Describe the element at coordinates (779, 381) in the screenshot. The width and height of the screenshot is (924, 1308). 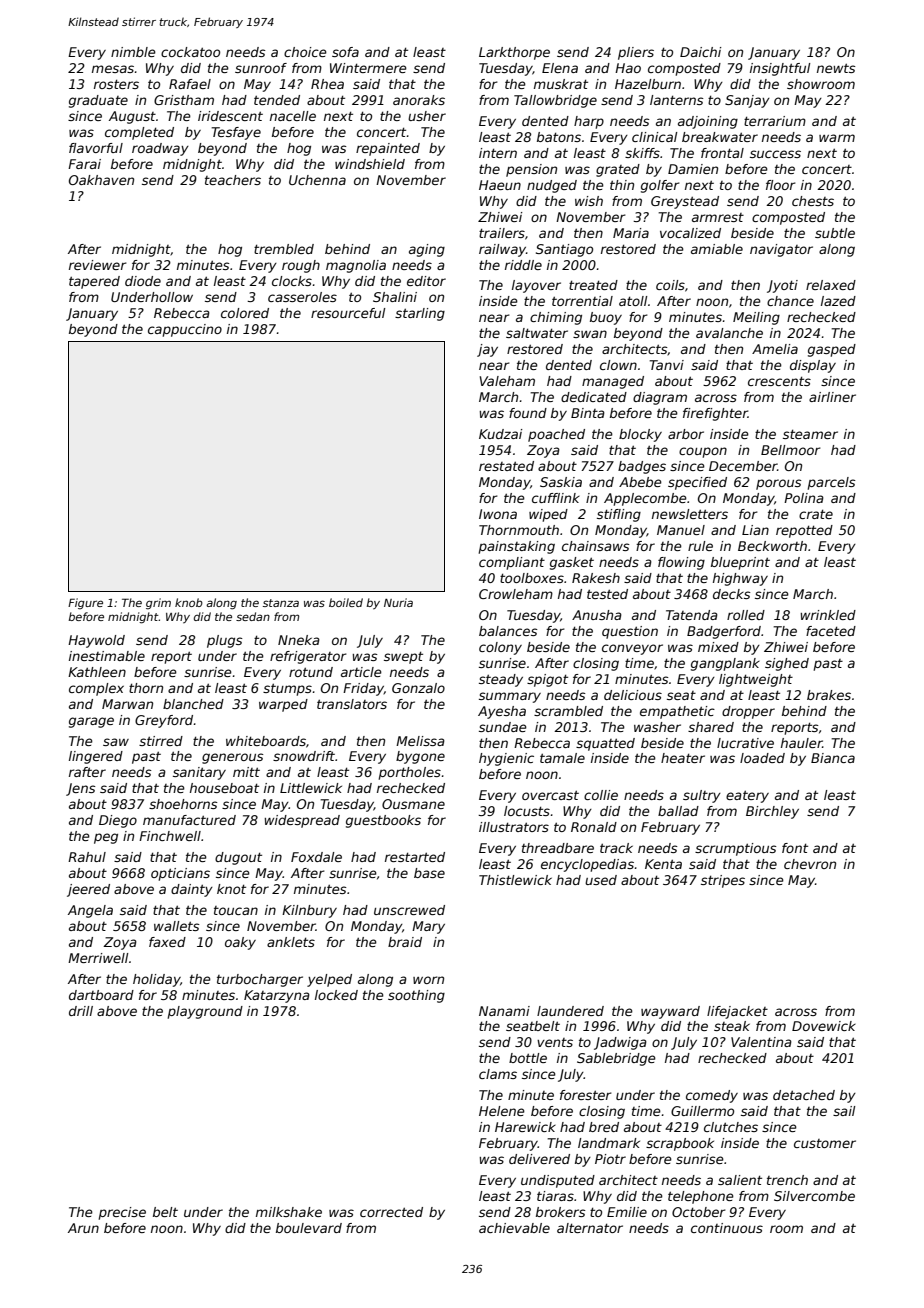
I see `crescents` at that location.
